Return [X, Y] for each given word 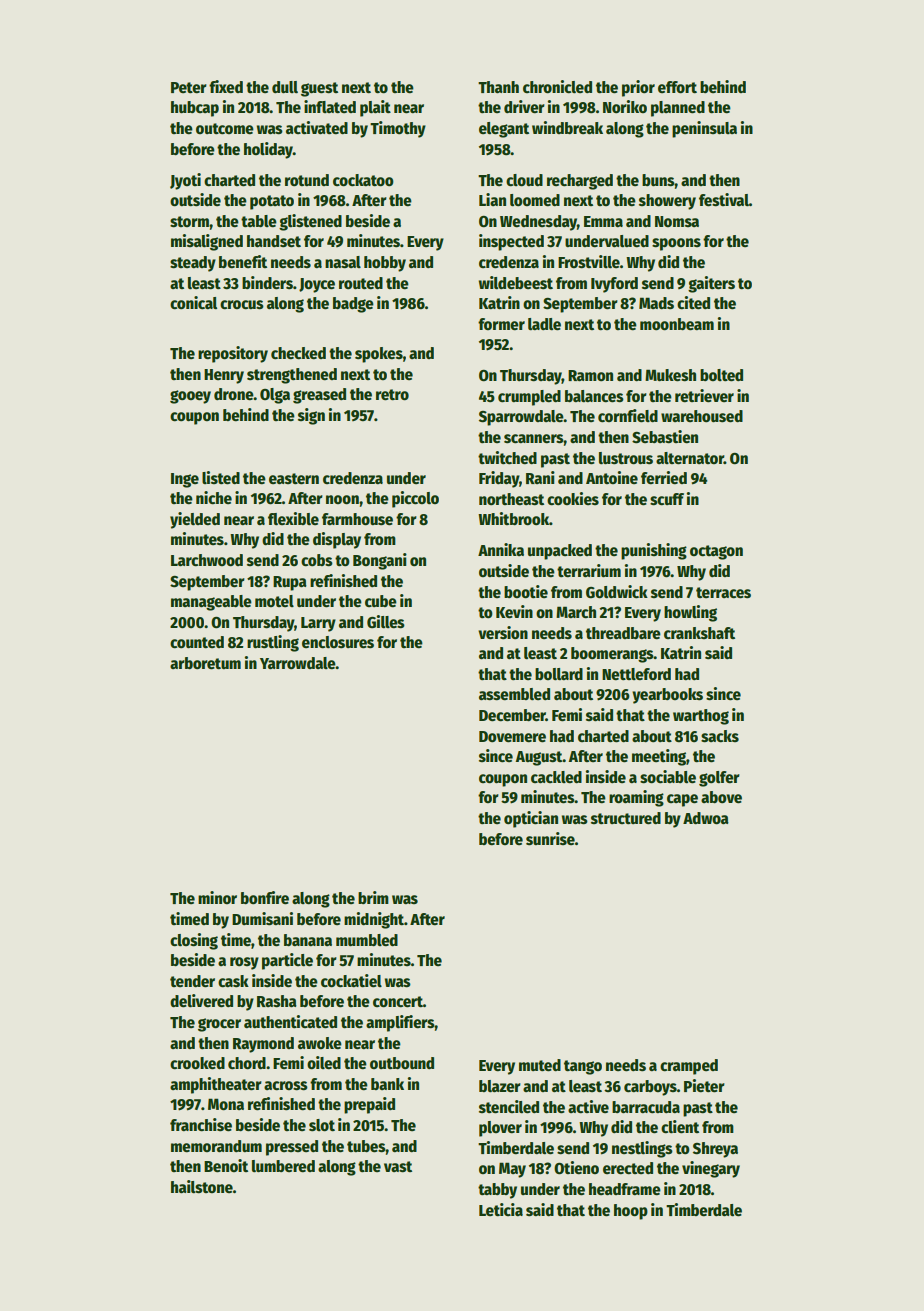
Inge [185, 480]
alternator [690, 458]
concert [398, 1002]
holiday [268, 150]
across [286, 1086]
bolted [721, 375]
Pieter [704, 1086]
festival [724, 200]
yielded [195, 520]
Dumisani [262, 919]
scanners [534, 439]
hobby [385, 264]
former [501, 324]
